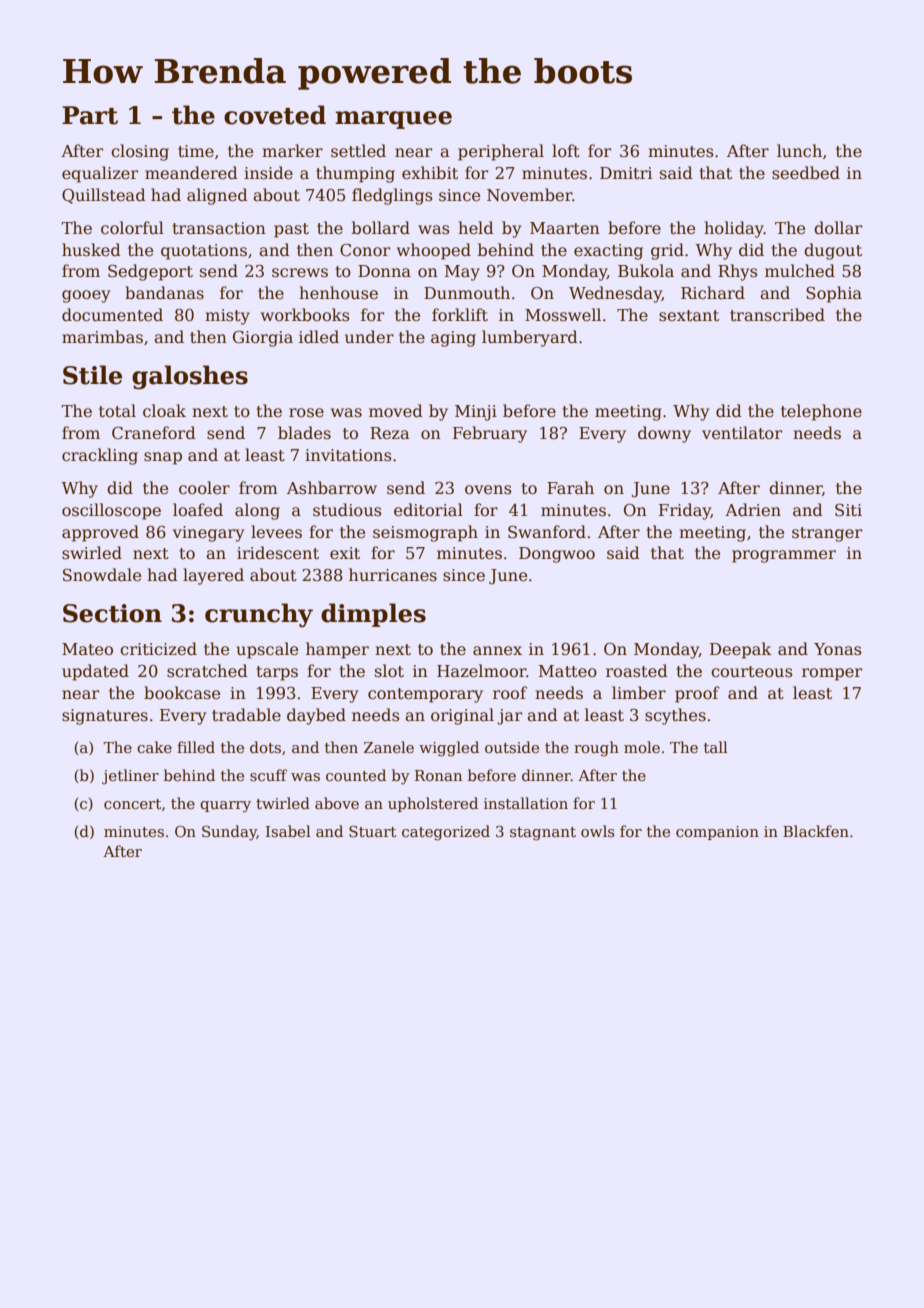 The width and height of the screenshot is (924, 1308). What do you see at coordinates (438, 775) in the screenshot?
I see `Ronan` at bounding box center [438, 775].
